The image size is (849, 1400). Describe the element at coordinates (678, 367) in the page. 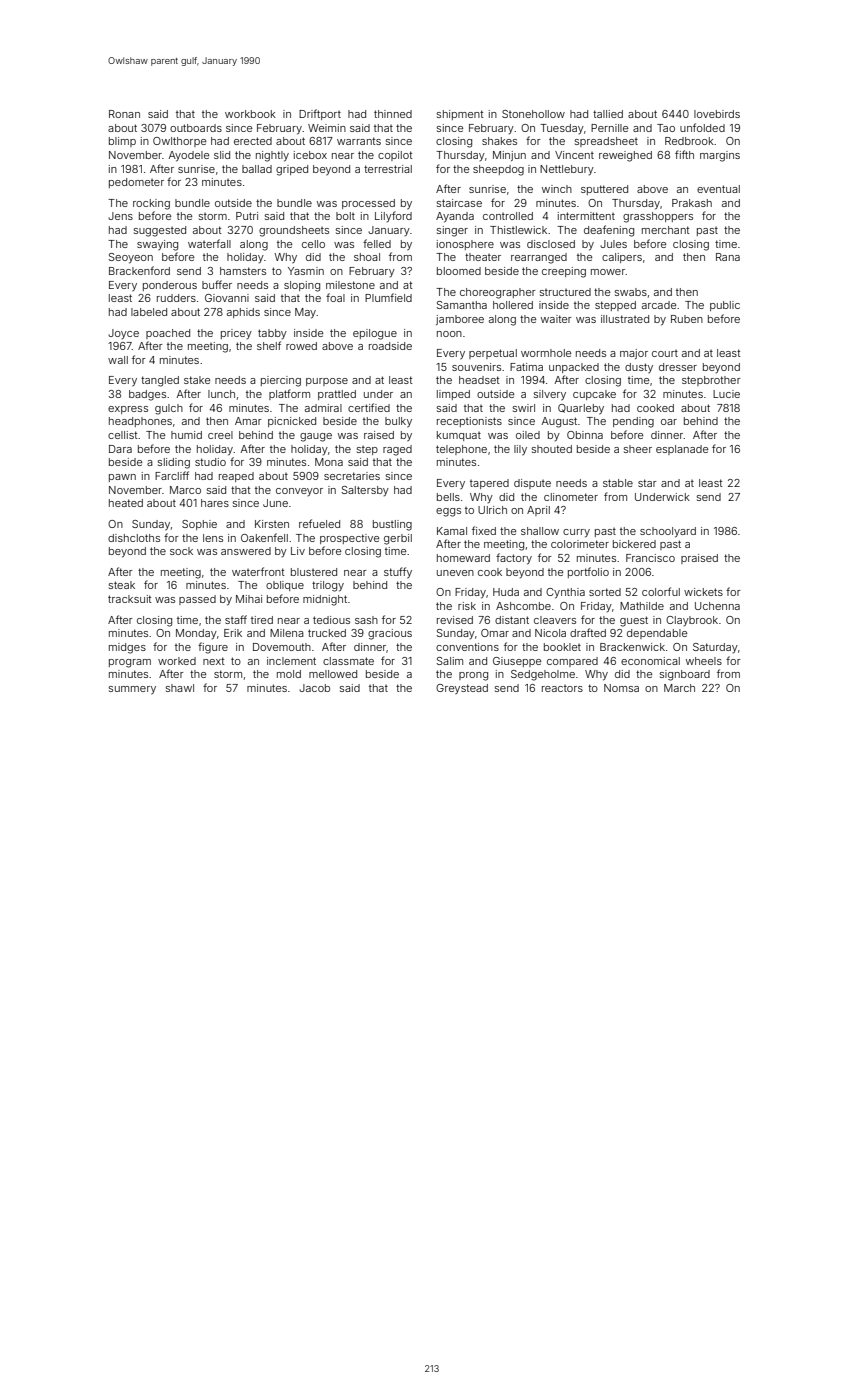

I see `dresser` at that location.
